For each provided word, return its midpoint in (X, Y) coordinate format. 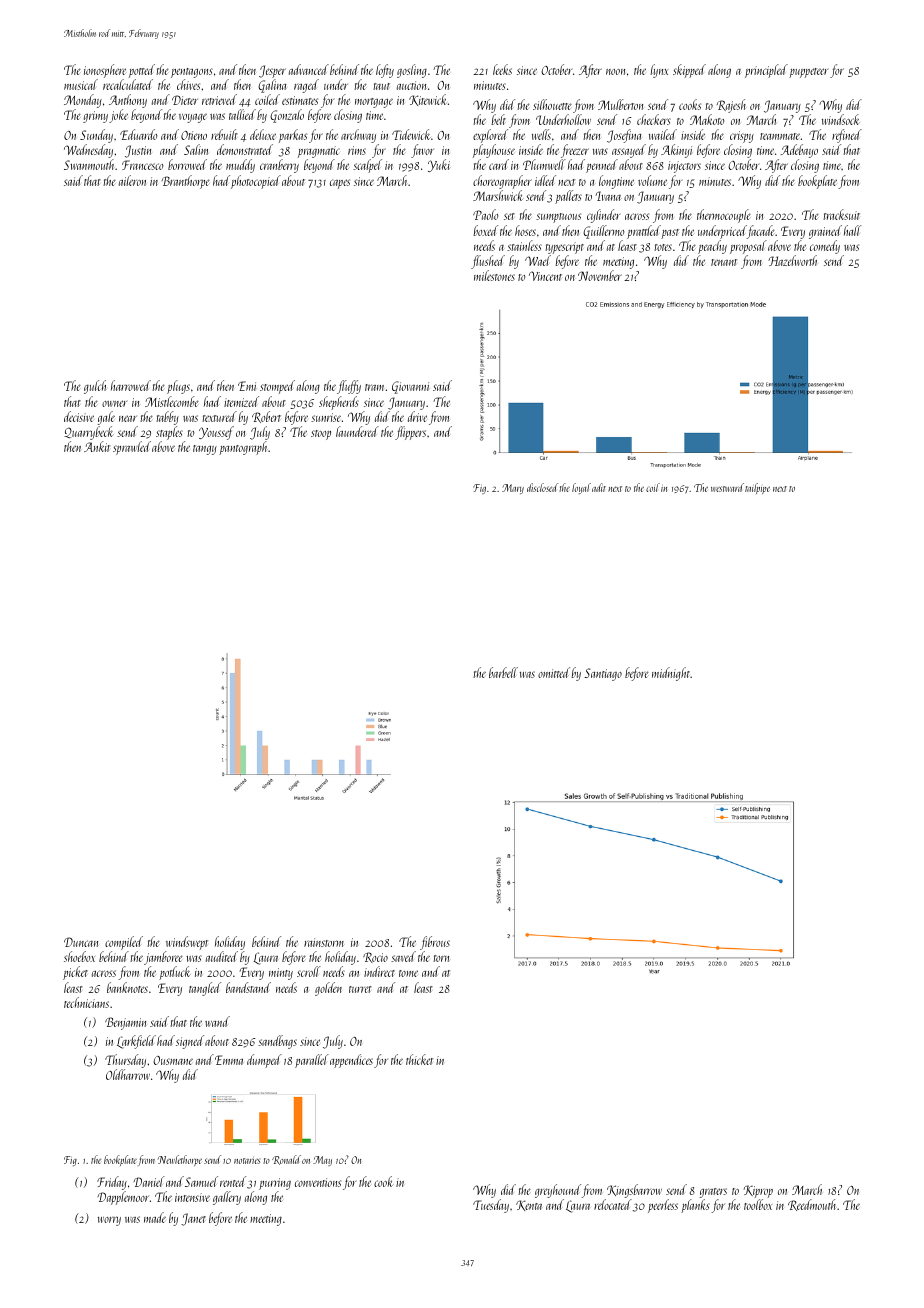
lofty (385, 71)
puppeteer (808, 73)
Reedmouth (812, 1205)
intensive (192, 1197)
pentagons (192, 73)
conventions (318, 1182)
